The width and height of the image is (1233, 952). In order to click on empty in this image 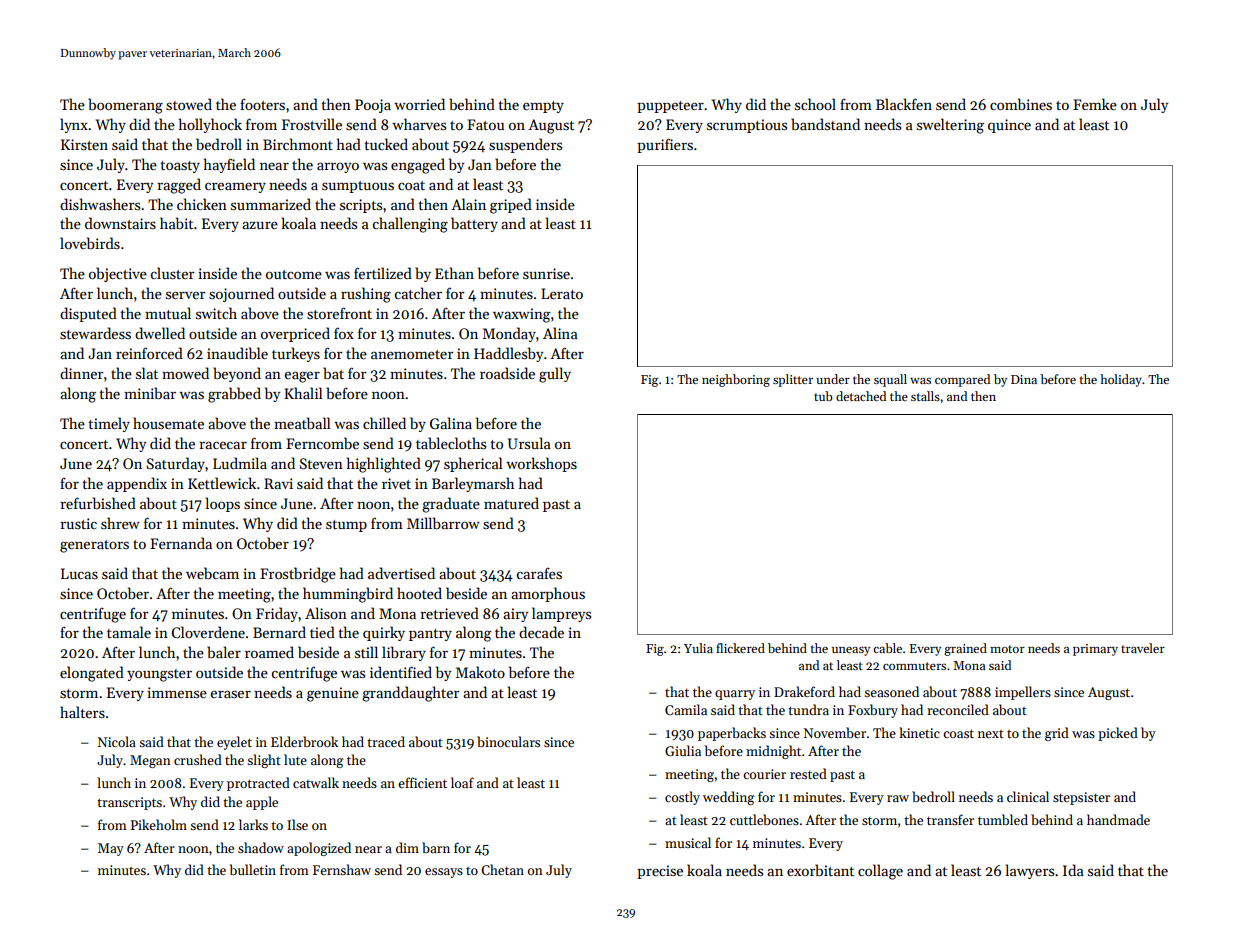, I will do `click(543, 107)`.
